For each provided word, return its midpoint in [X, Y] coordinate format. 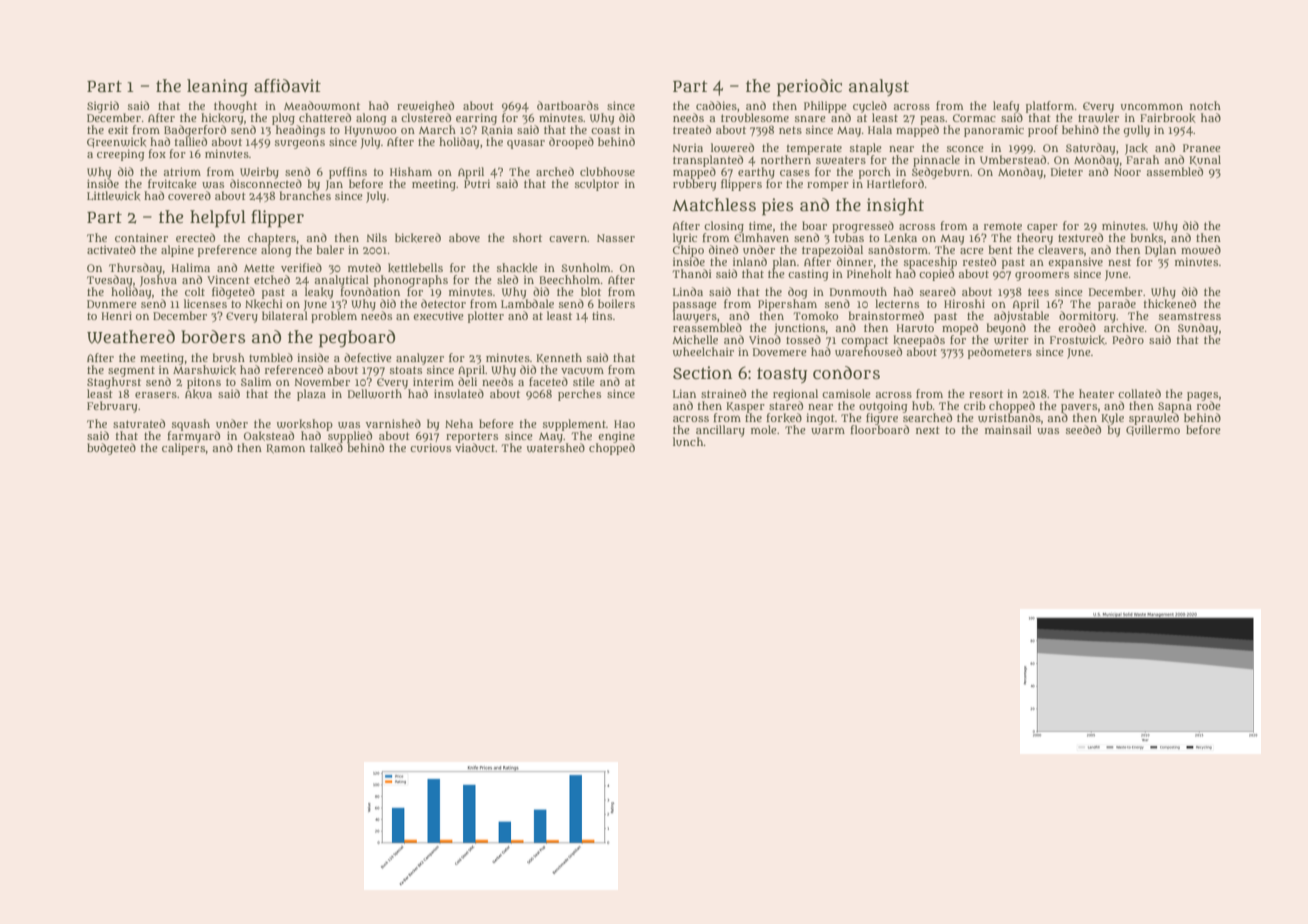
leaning [217, 87]
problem [334, 317]
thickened [1170, 304]
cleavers [1061, 249]
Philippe [825, 107]
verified [301, 267]
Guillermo [1153, 430]
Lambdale [527, 303]
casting [808, 275]
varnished [393, 423]
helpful [218, 219]
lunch [688, 441]
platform [1050, 107]
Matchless [714, 204]
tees [1038, 292]
